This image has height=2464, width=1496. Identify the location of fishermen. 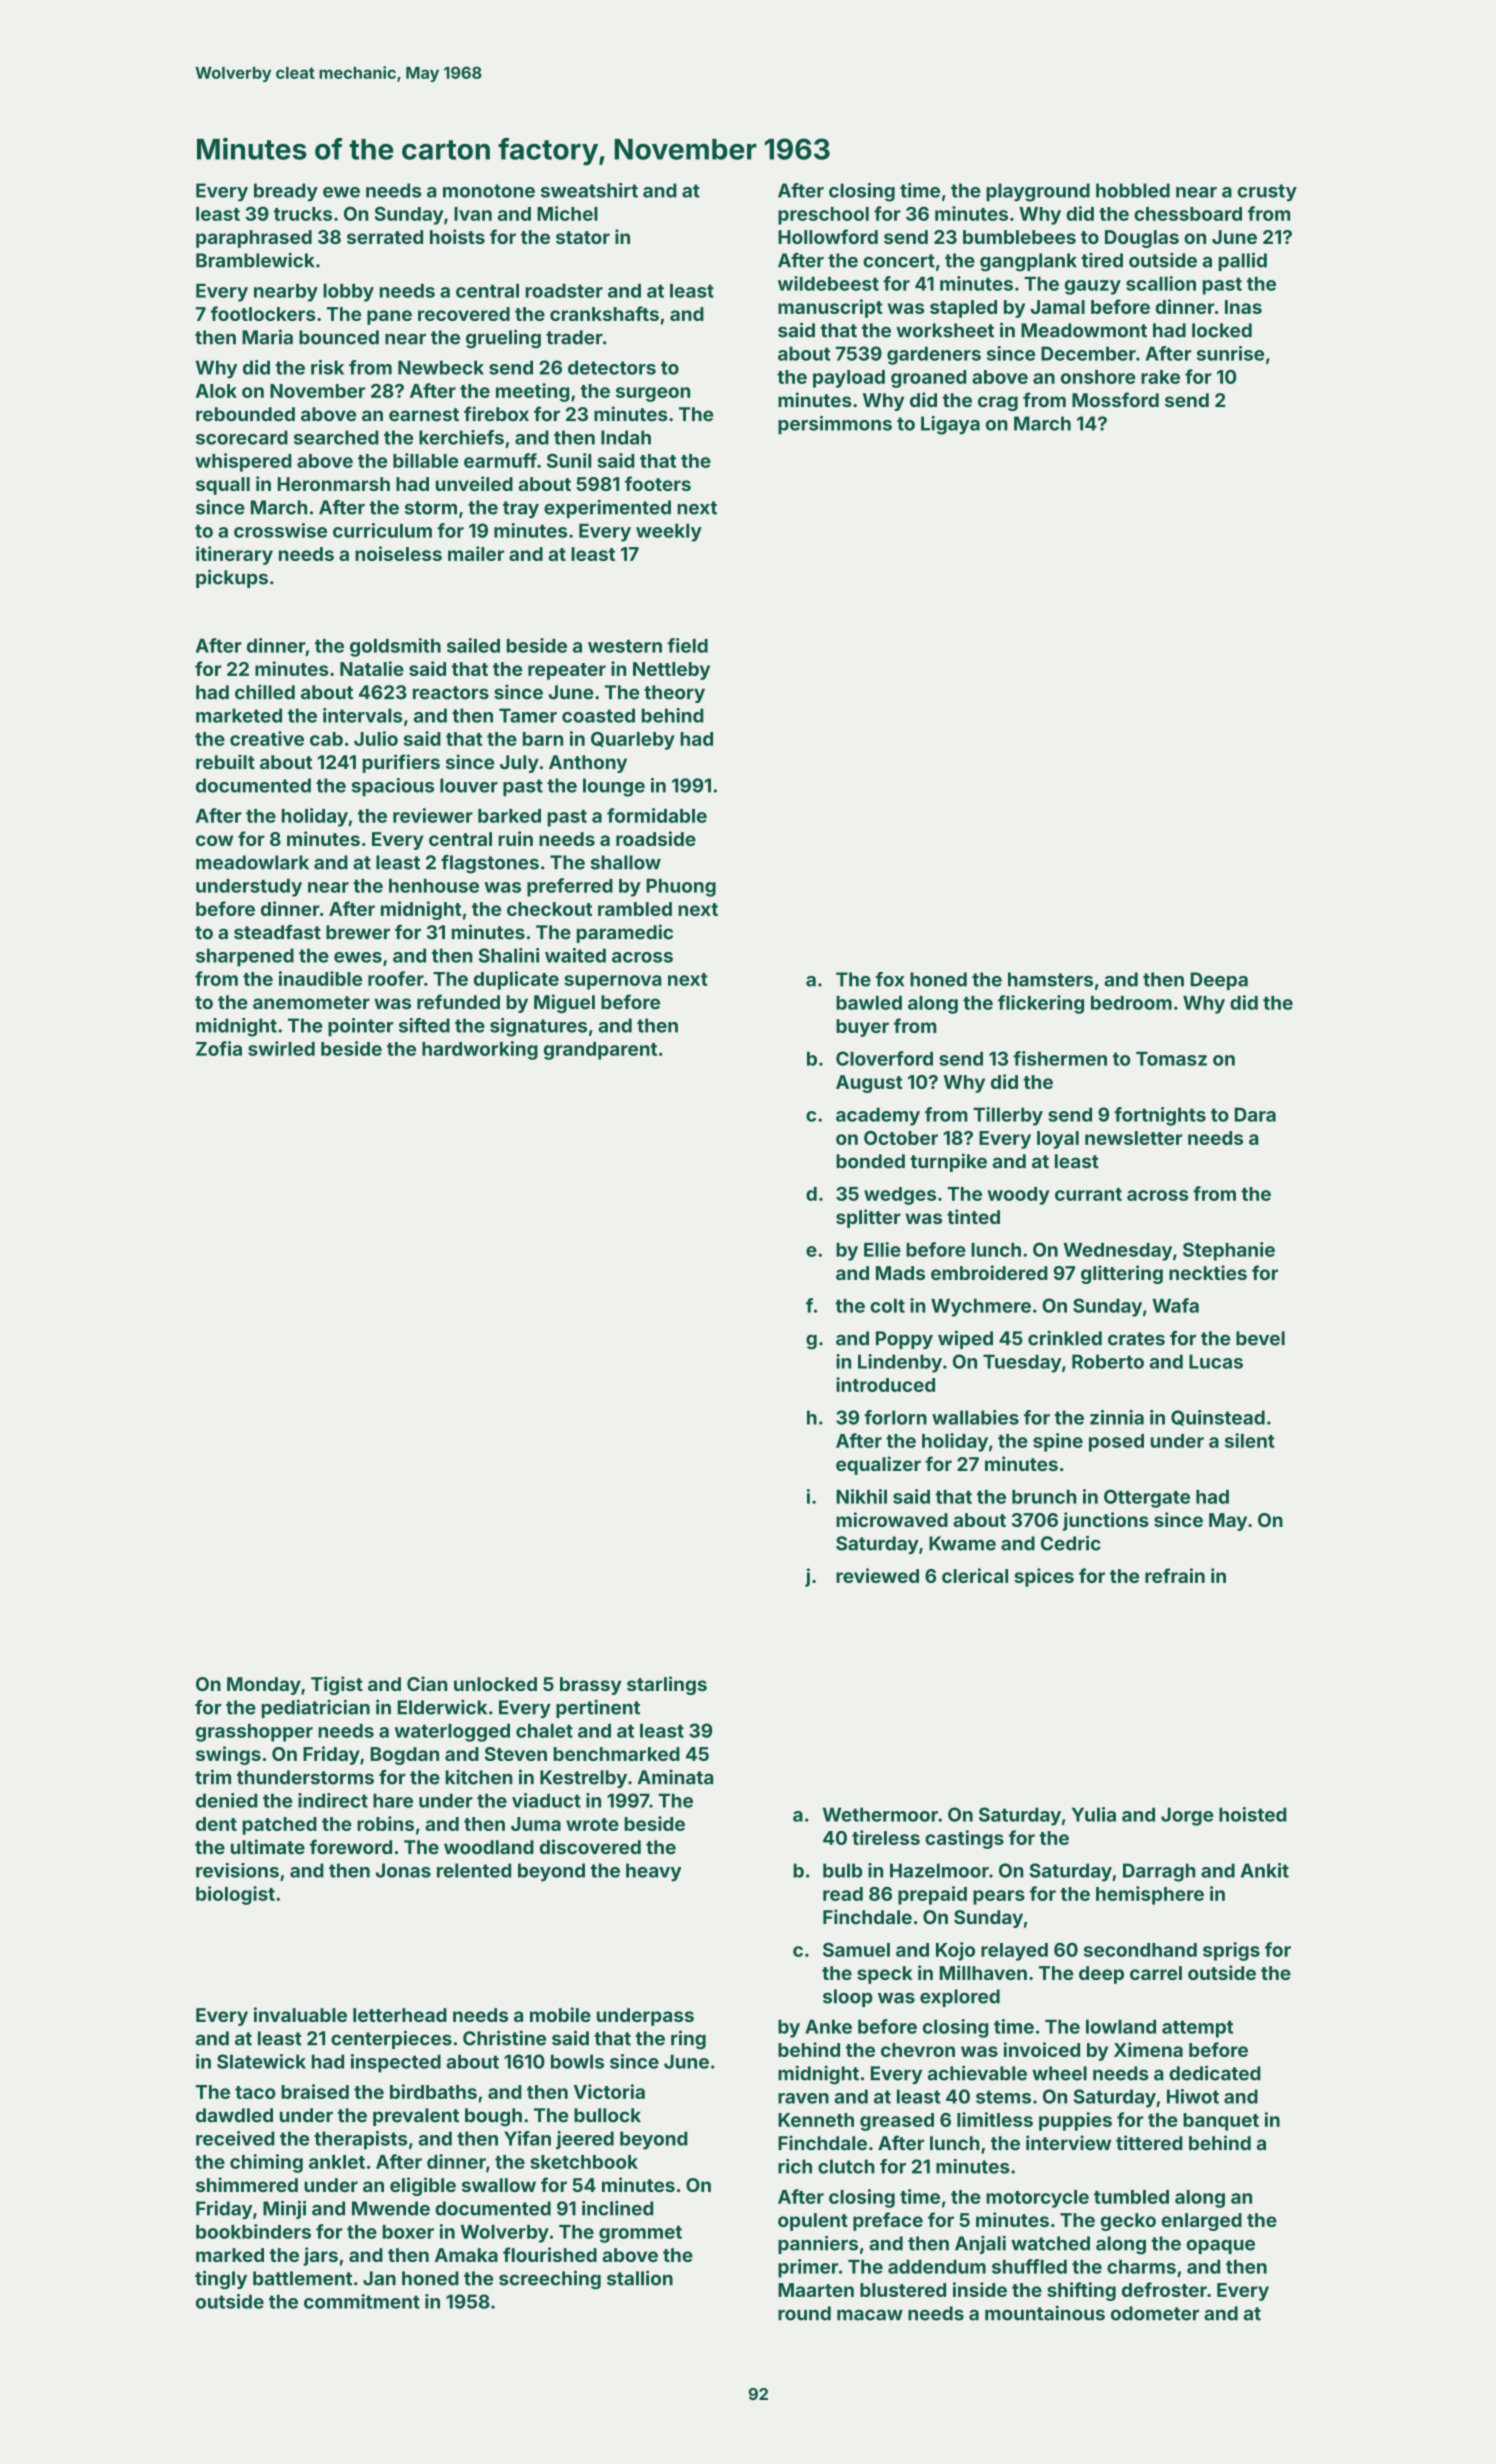
(1060, 1058).
